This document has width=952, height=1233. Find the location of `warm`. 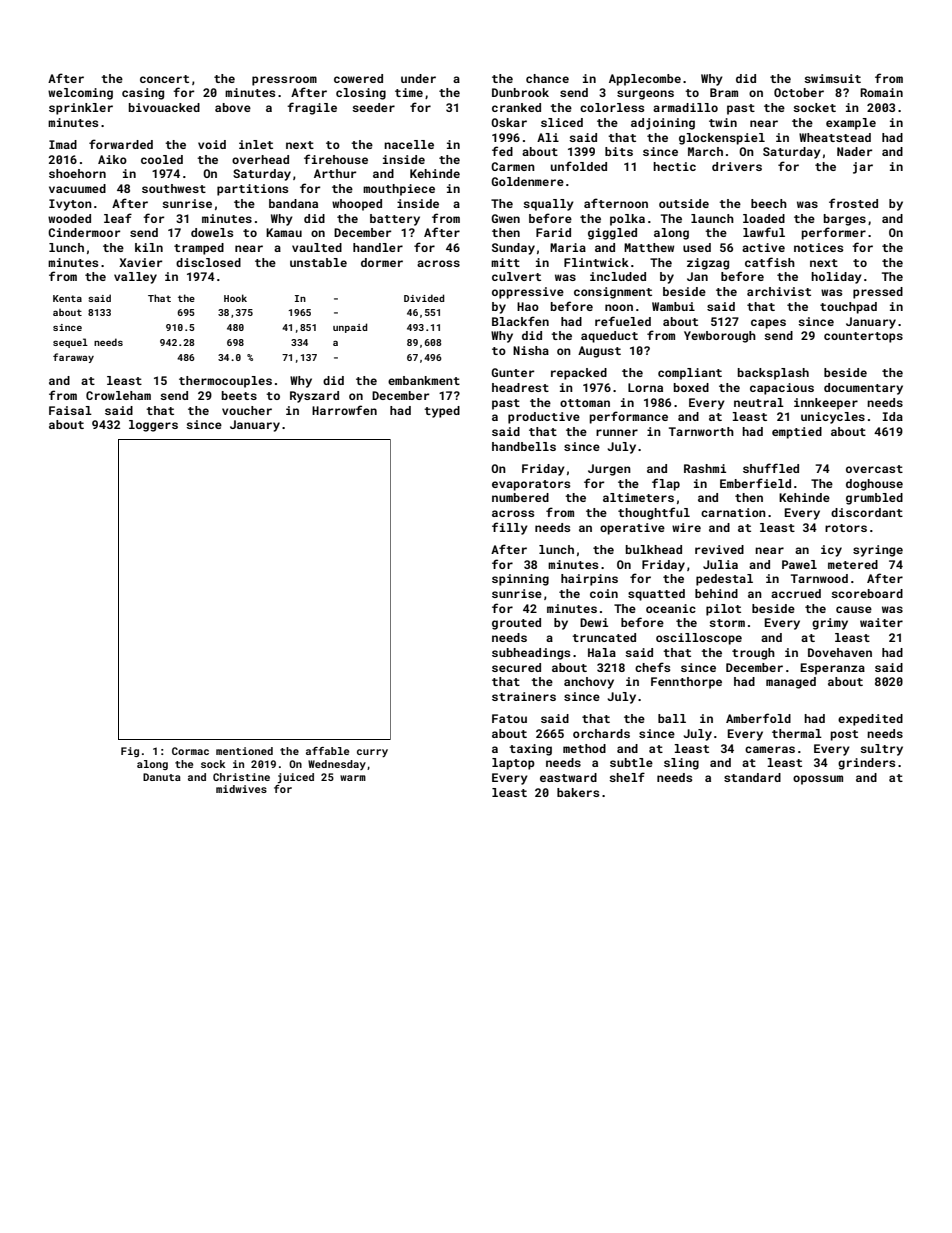

warm is located at coordinates (353, 778).
